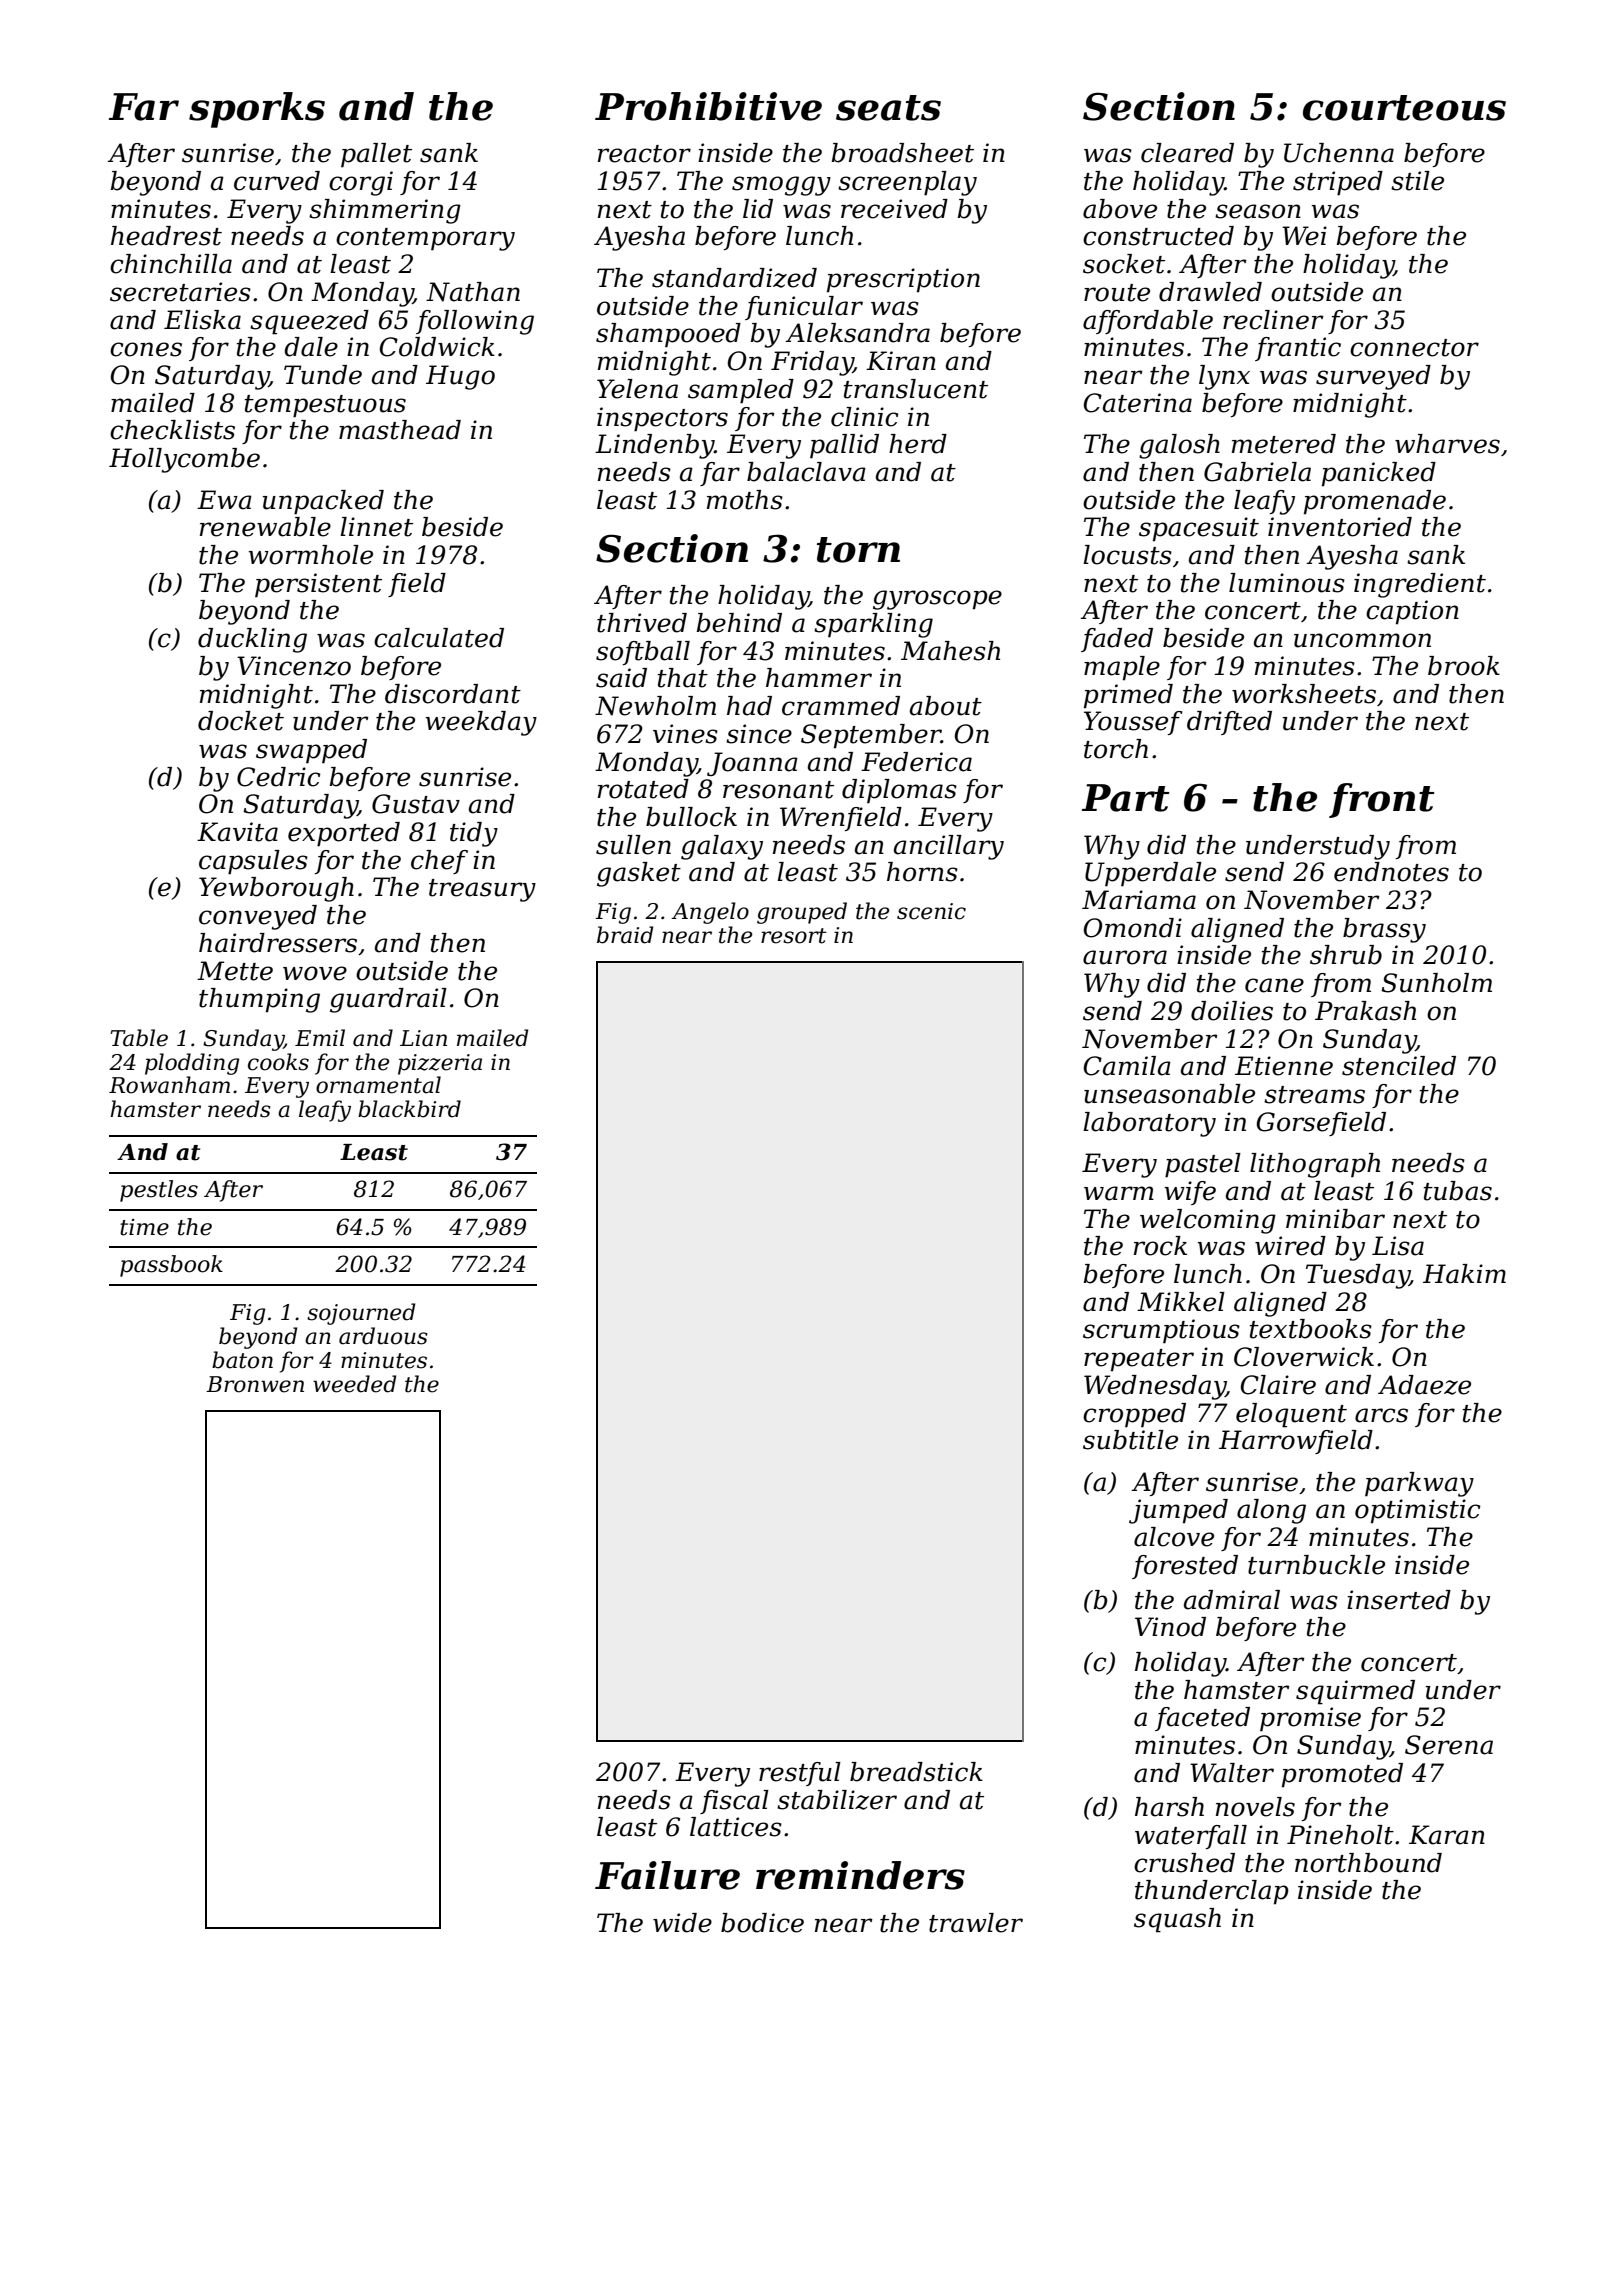 The image size is (1620, 2292). Describe the element at coordinates (237, 832) in the page. I see `Kavita` at that location.
